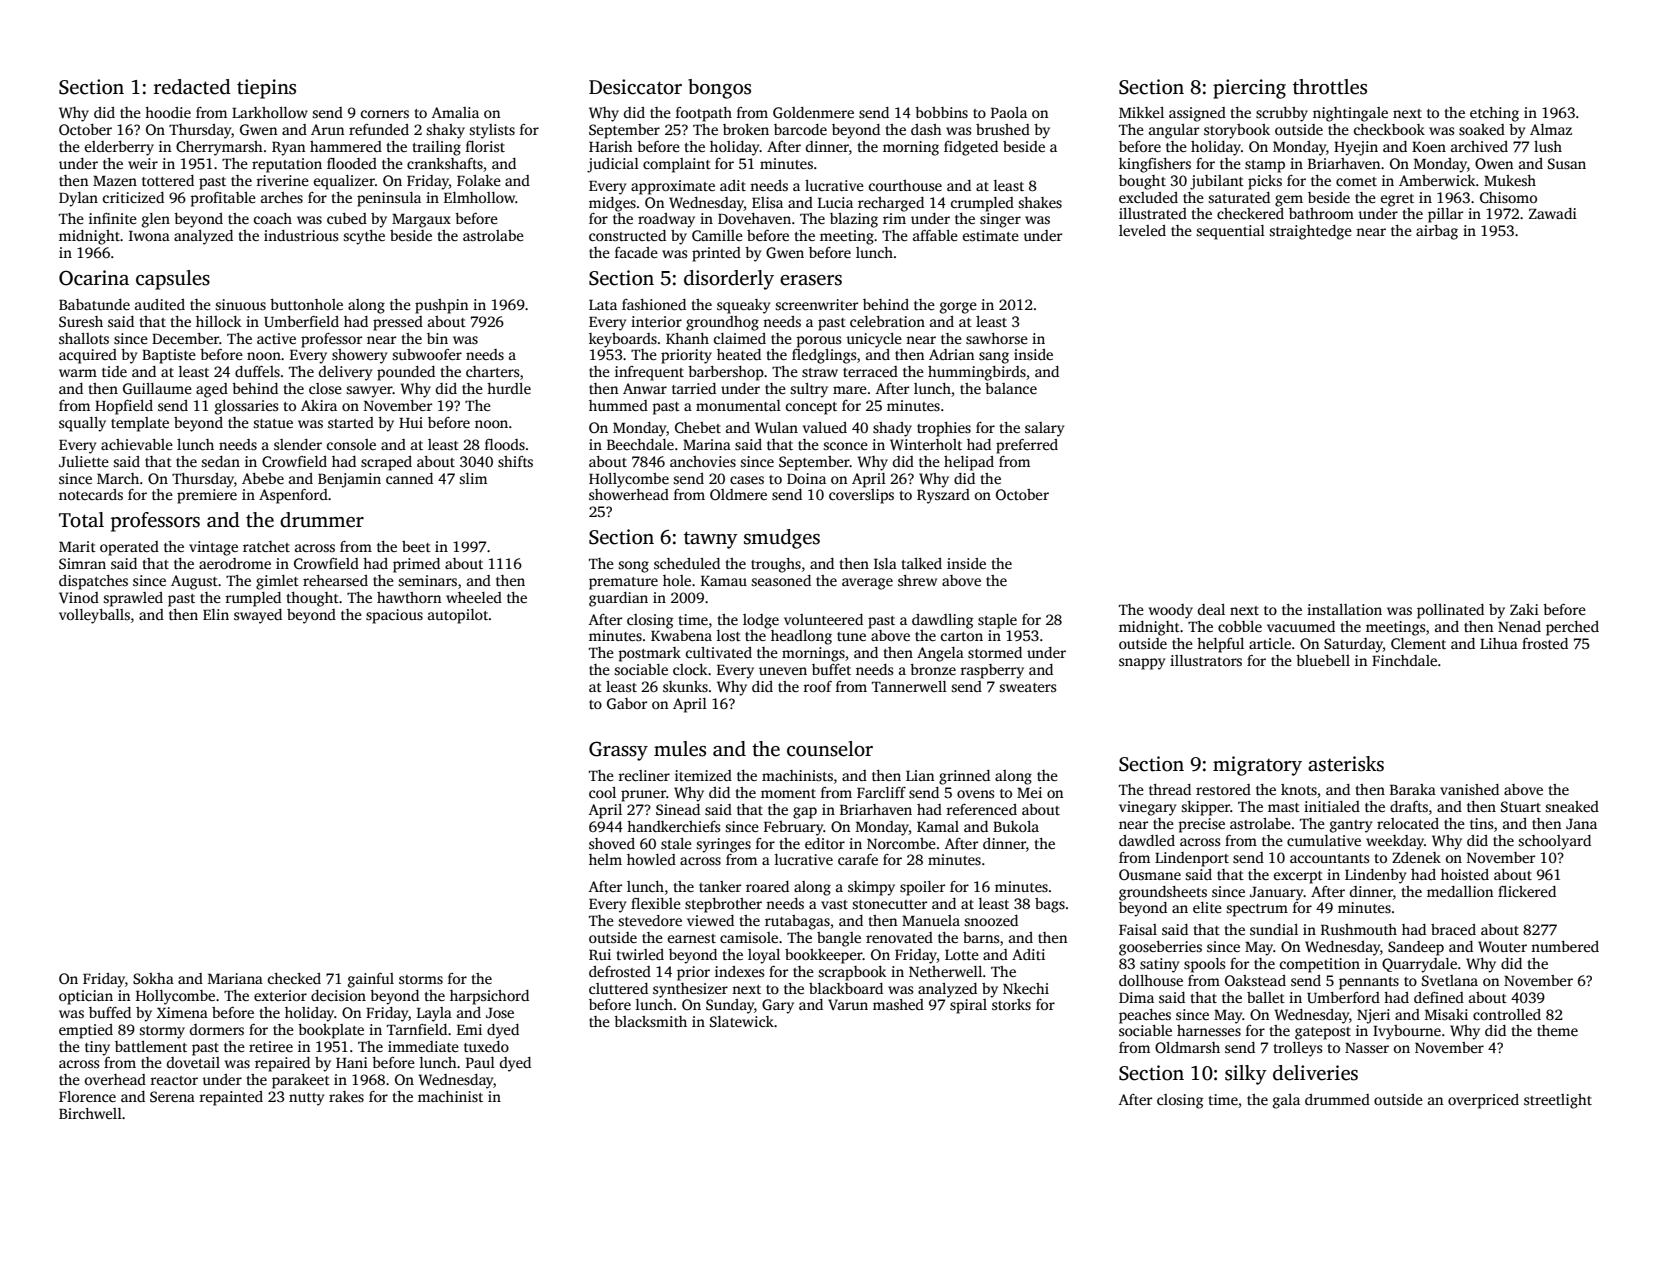  Describe the element at coordinates (480, 1062) in the document. I see `Paul` at that location.
